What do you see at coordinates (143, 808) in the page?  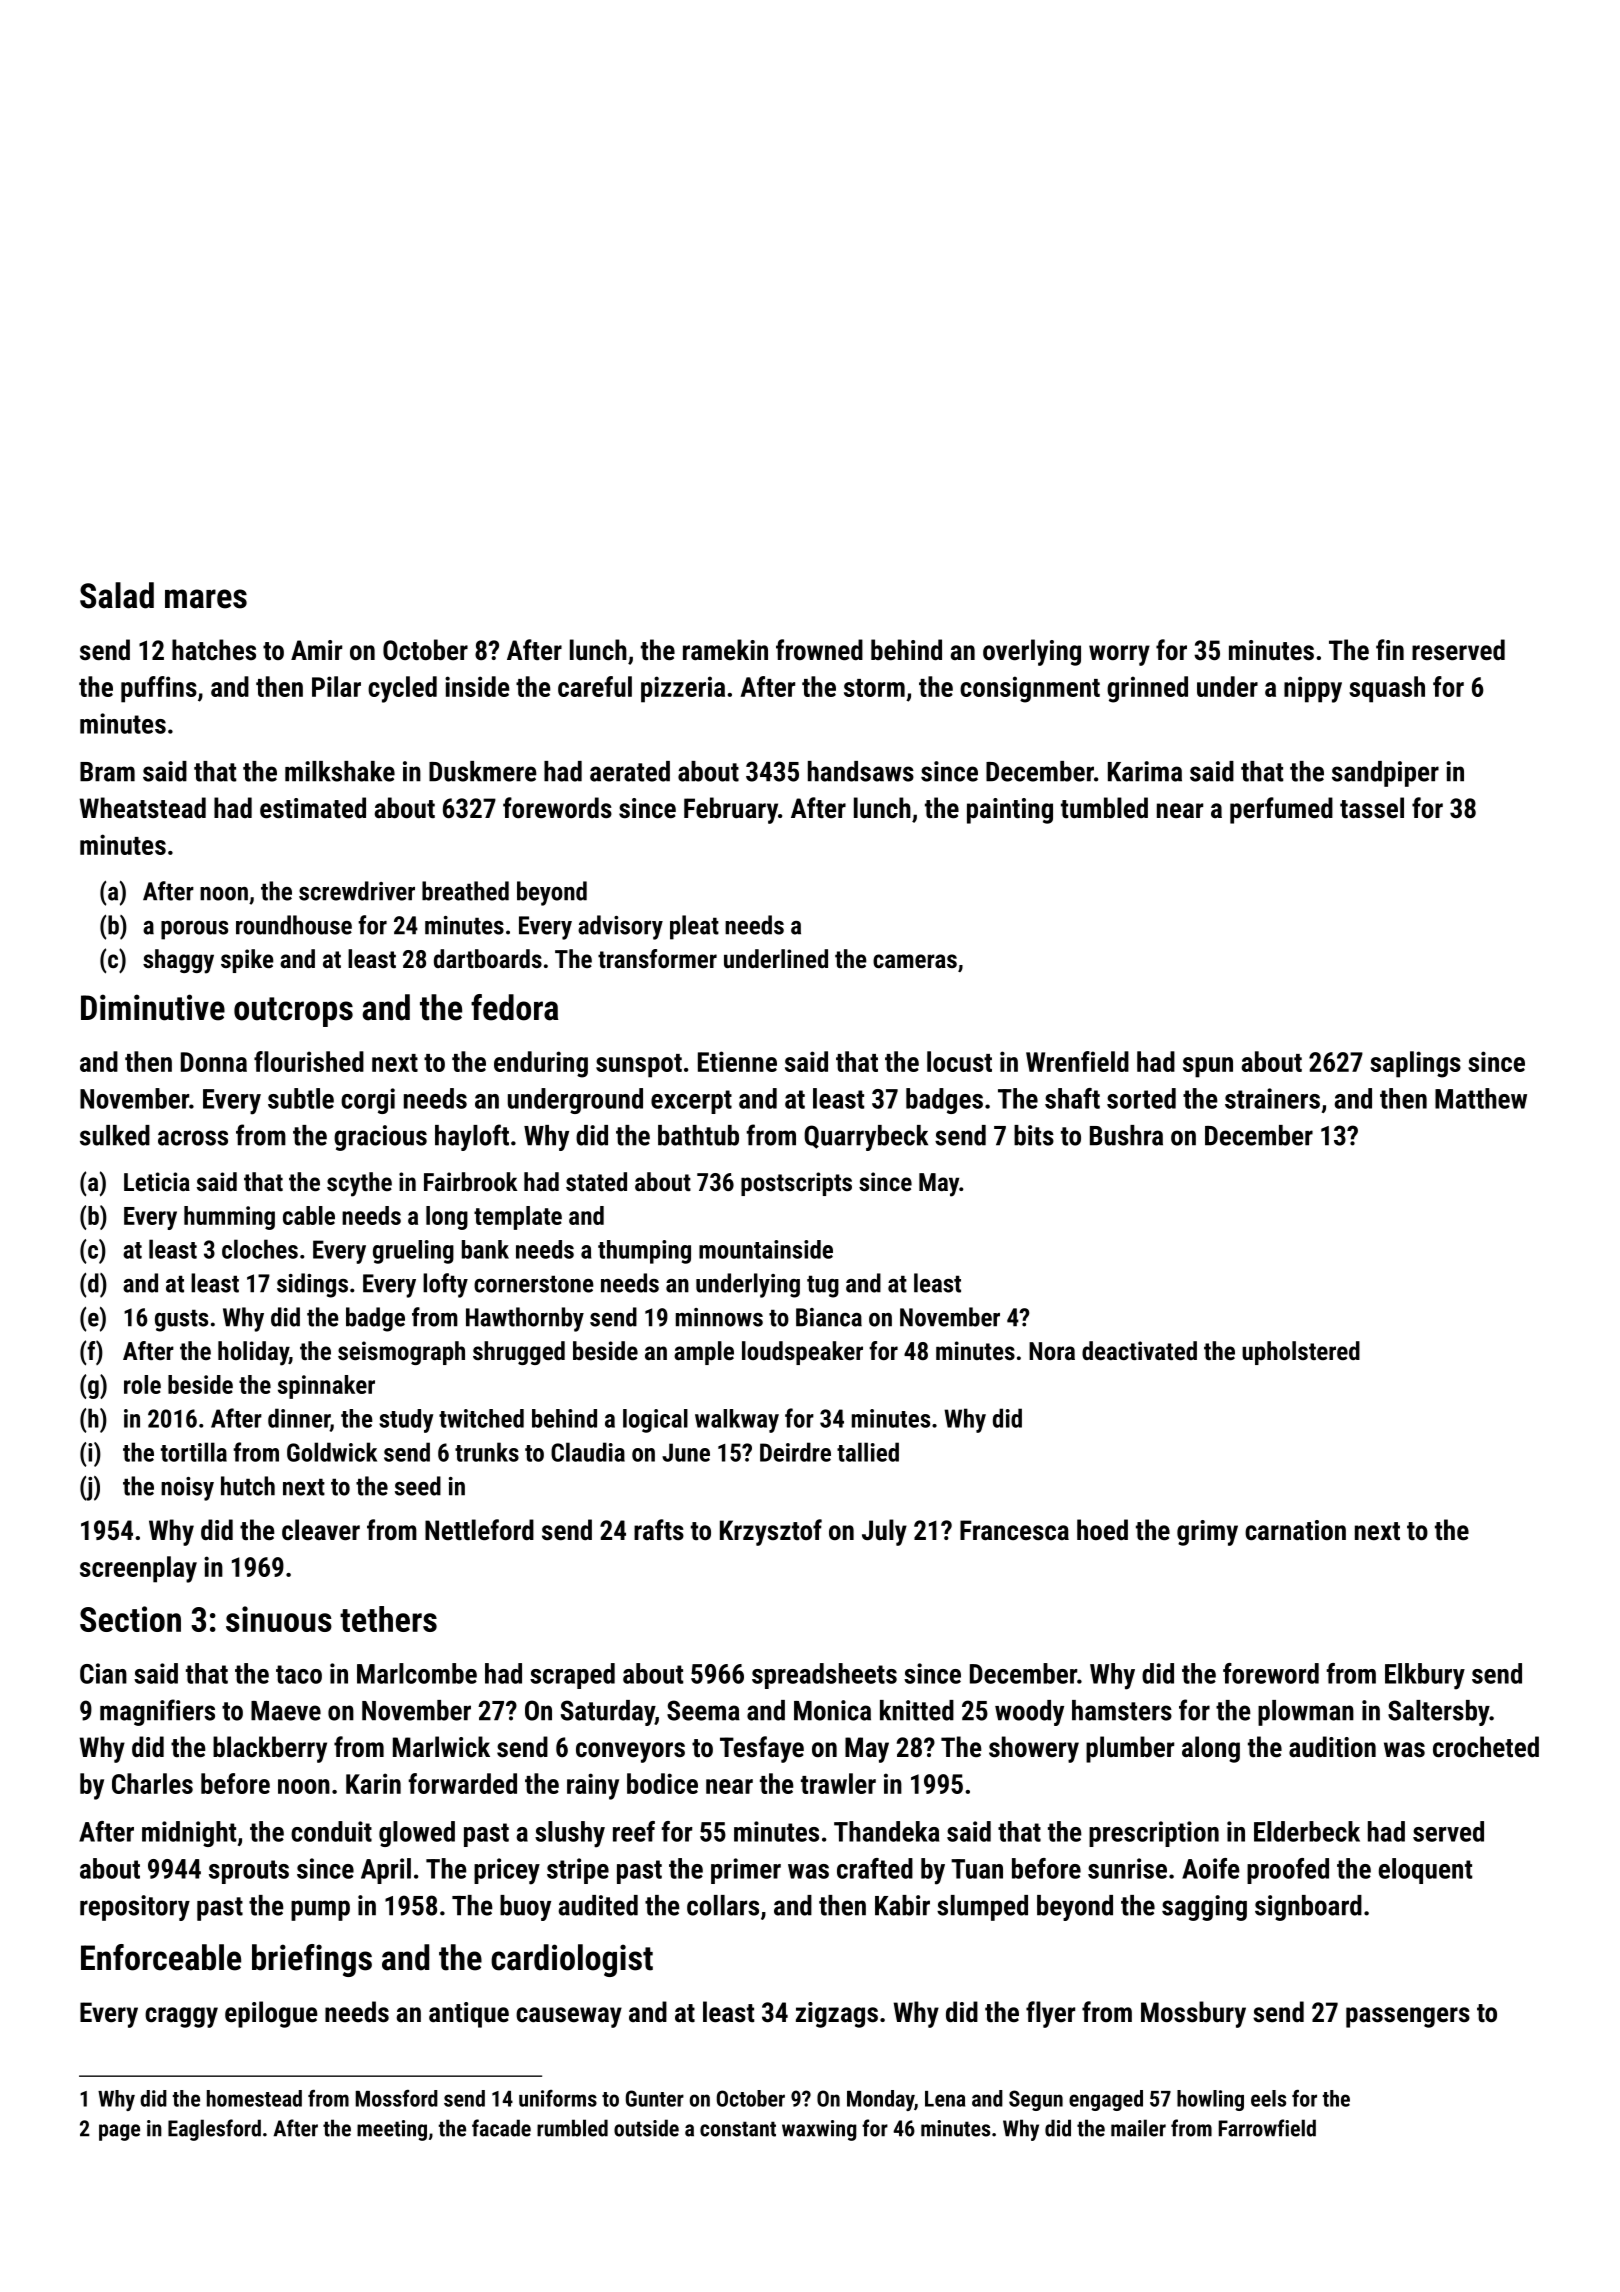 I see `Wheatstead` at bounding box center [143, 808].
